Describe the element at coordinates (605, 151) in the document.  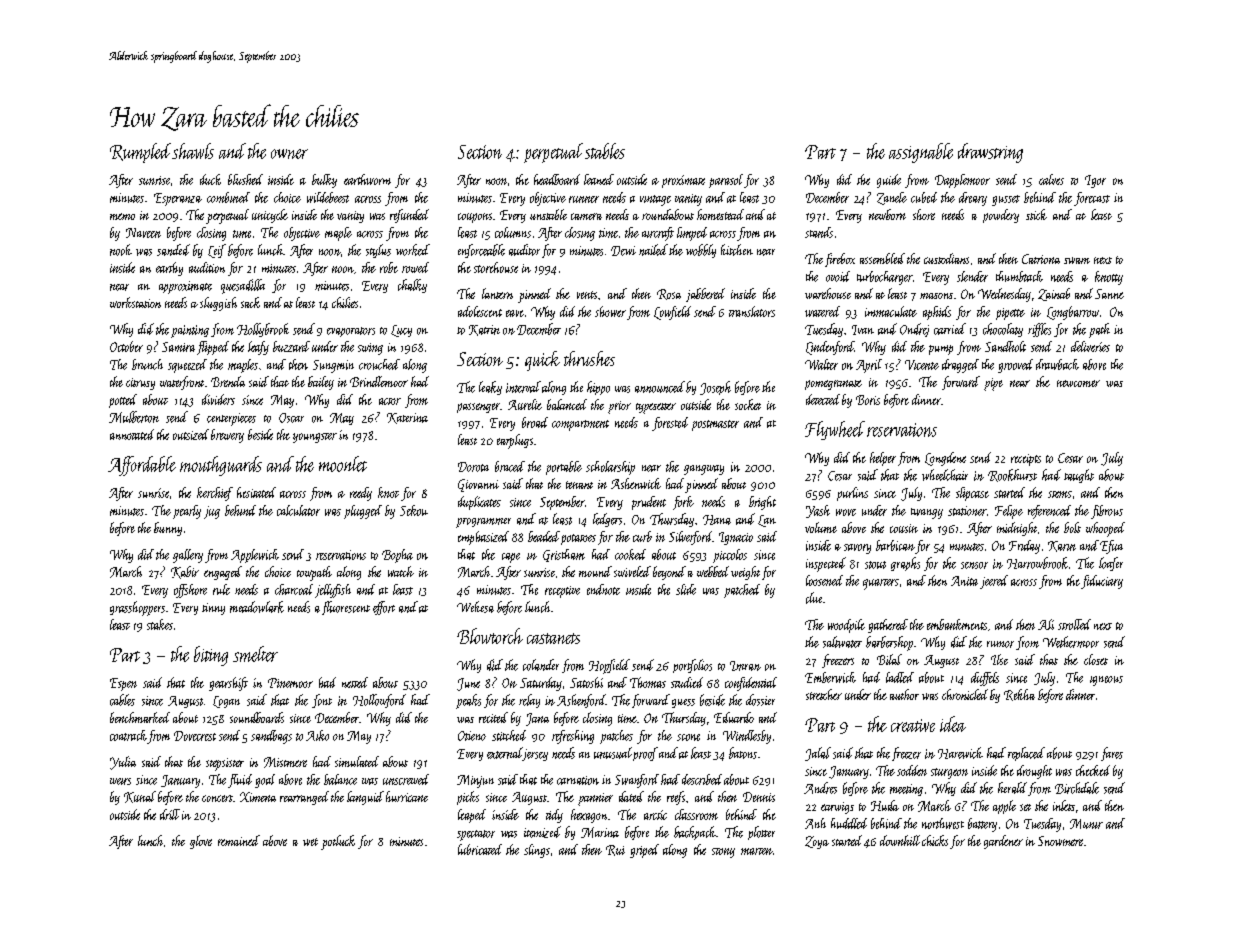
I see `stables` at that location.
